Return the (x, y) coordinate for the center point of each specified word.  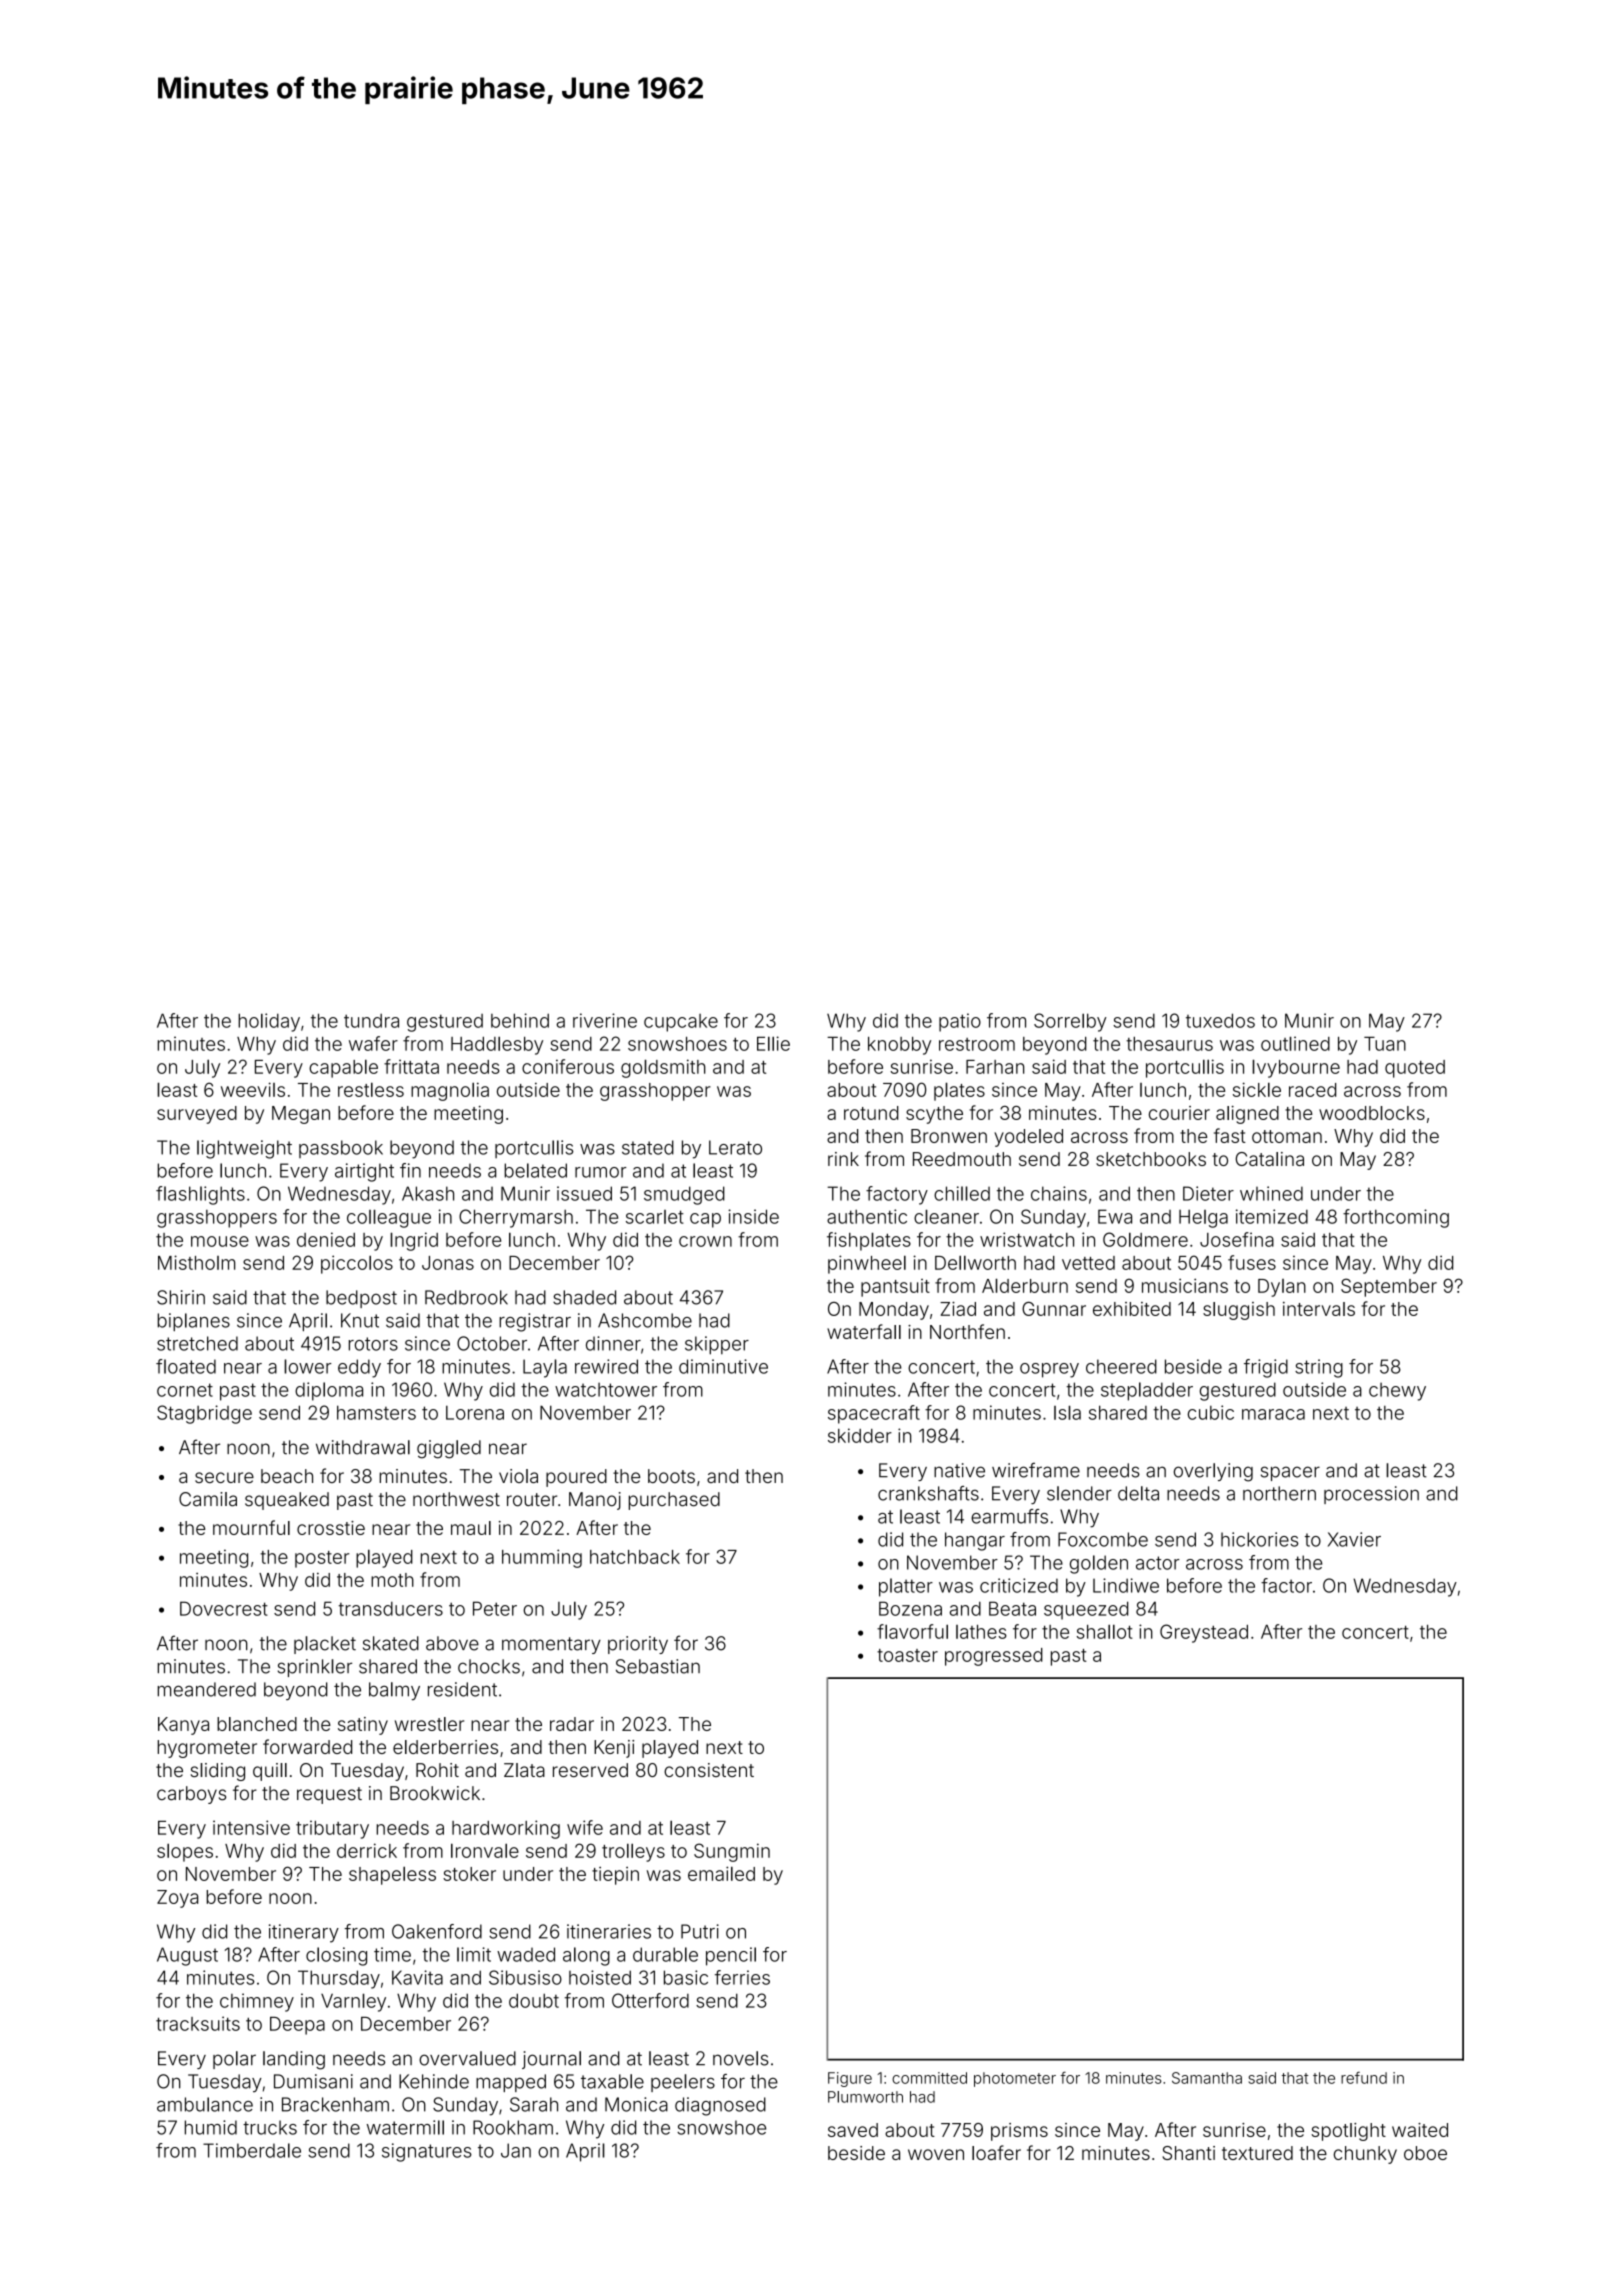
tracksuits (198, 2023)
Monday (894, 1311)
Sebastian (658, 1666)
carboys (191, 1795)
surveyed (197, 1115)
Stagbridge (204, 1414)
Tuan (1385, 1044)
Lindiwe (1126, 1585)
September (1389, 1287)
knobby (899, 1046)
